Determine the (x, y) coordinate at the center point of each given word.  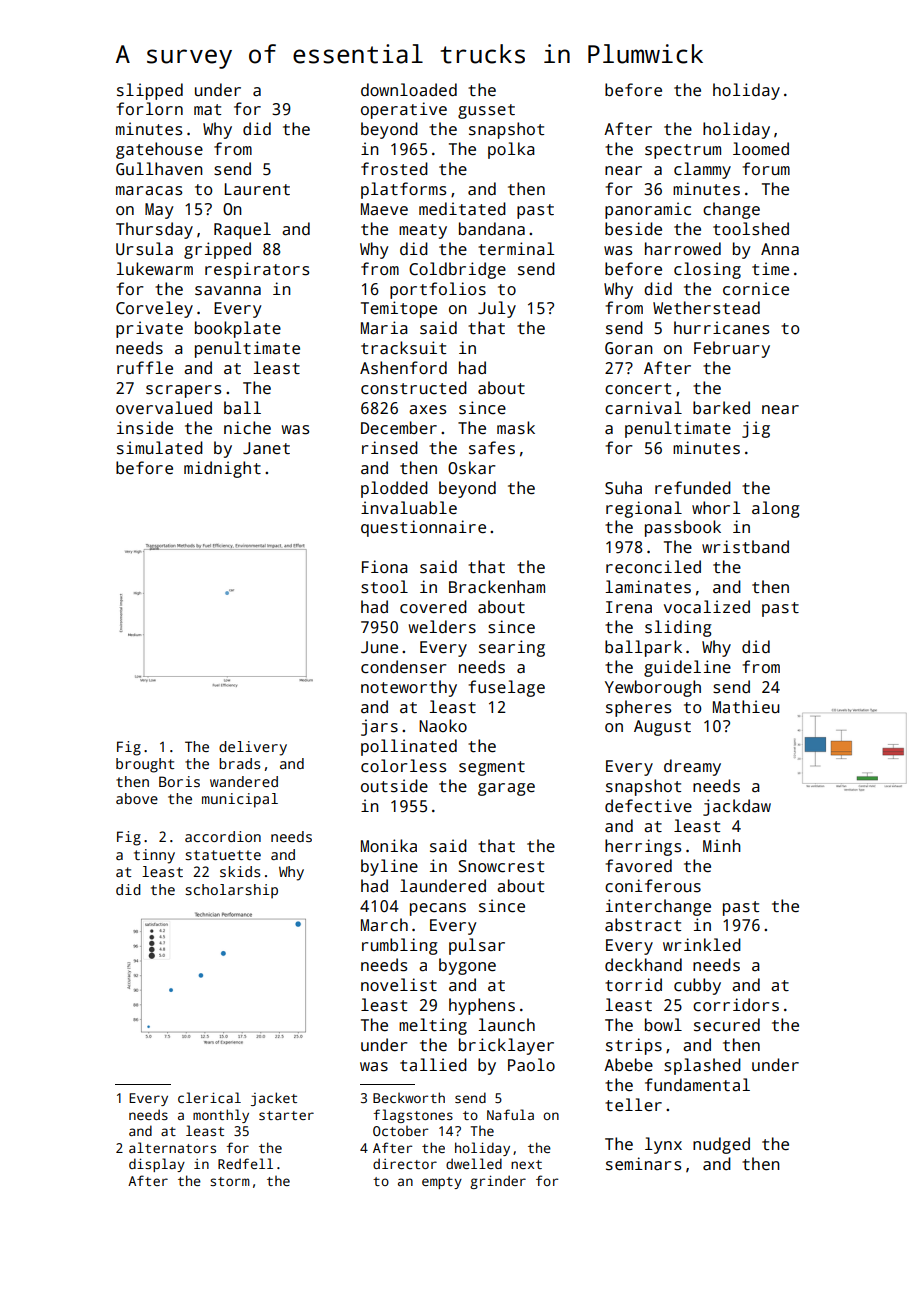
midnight (222, 469)
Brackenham (497, 587)
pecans (438, 909)
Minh (722, 845)
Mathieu (746, 707)
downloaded (409, 90)
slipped (150, 91)
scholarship (231, 891)
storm (230, 1181)
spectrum (683, 151)
